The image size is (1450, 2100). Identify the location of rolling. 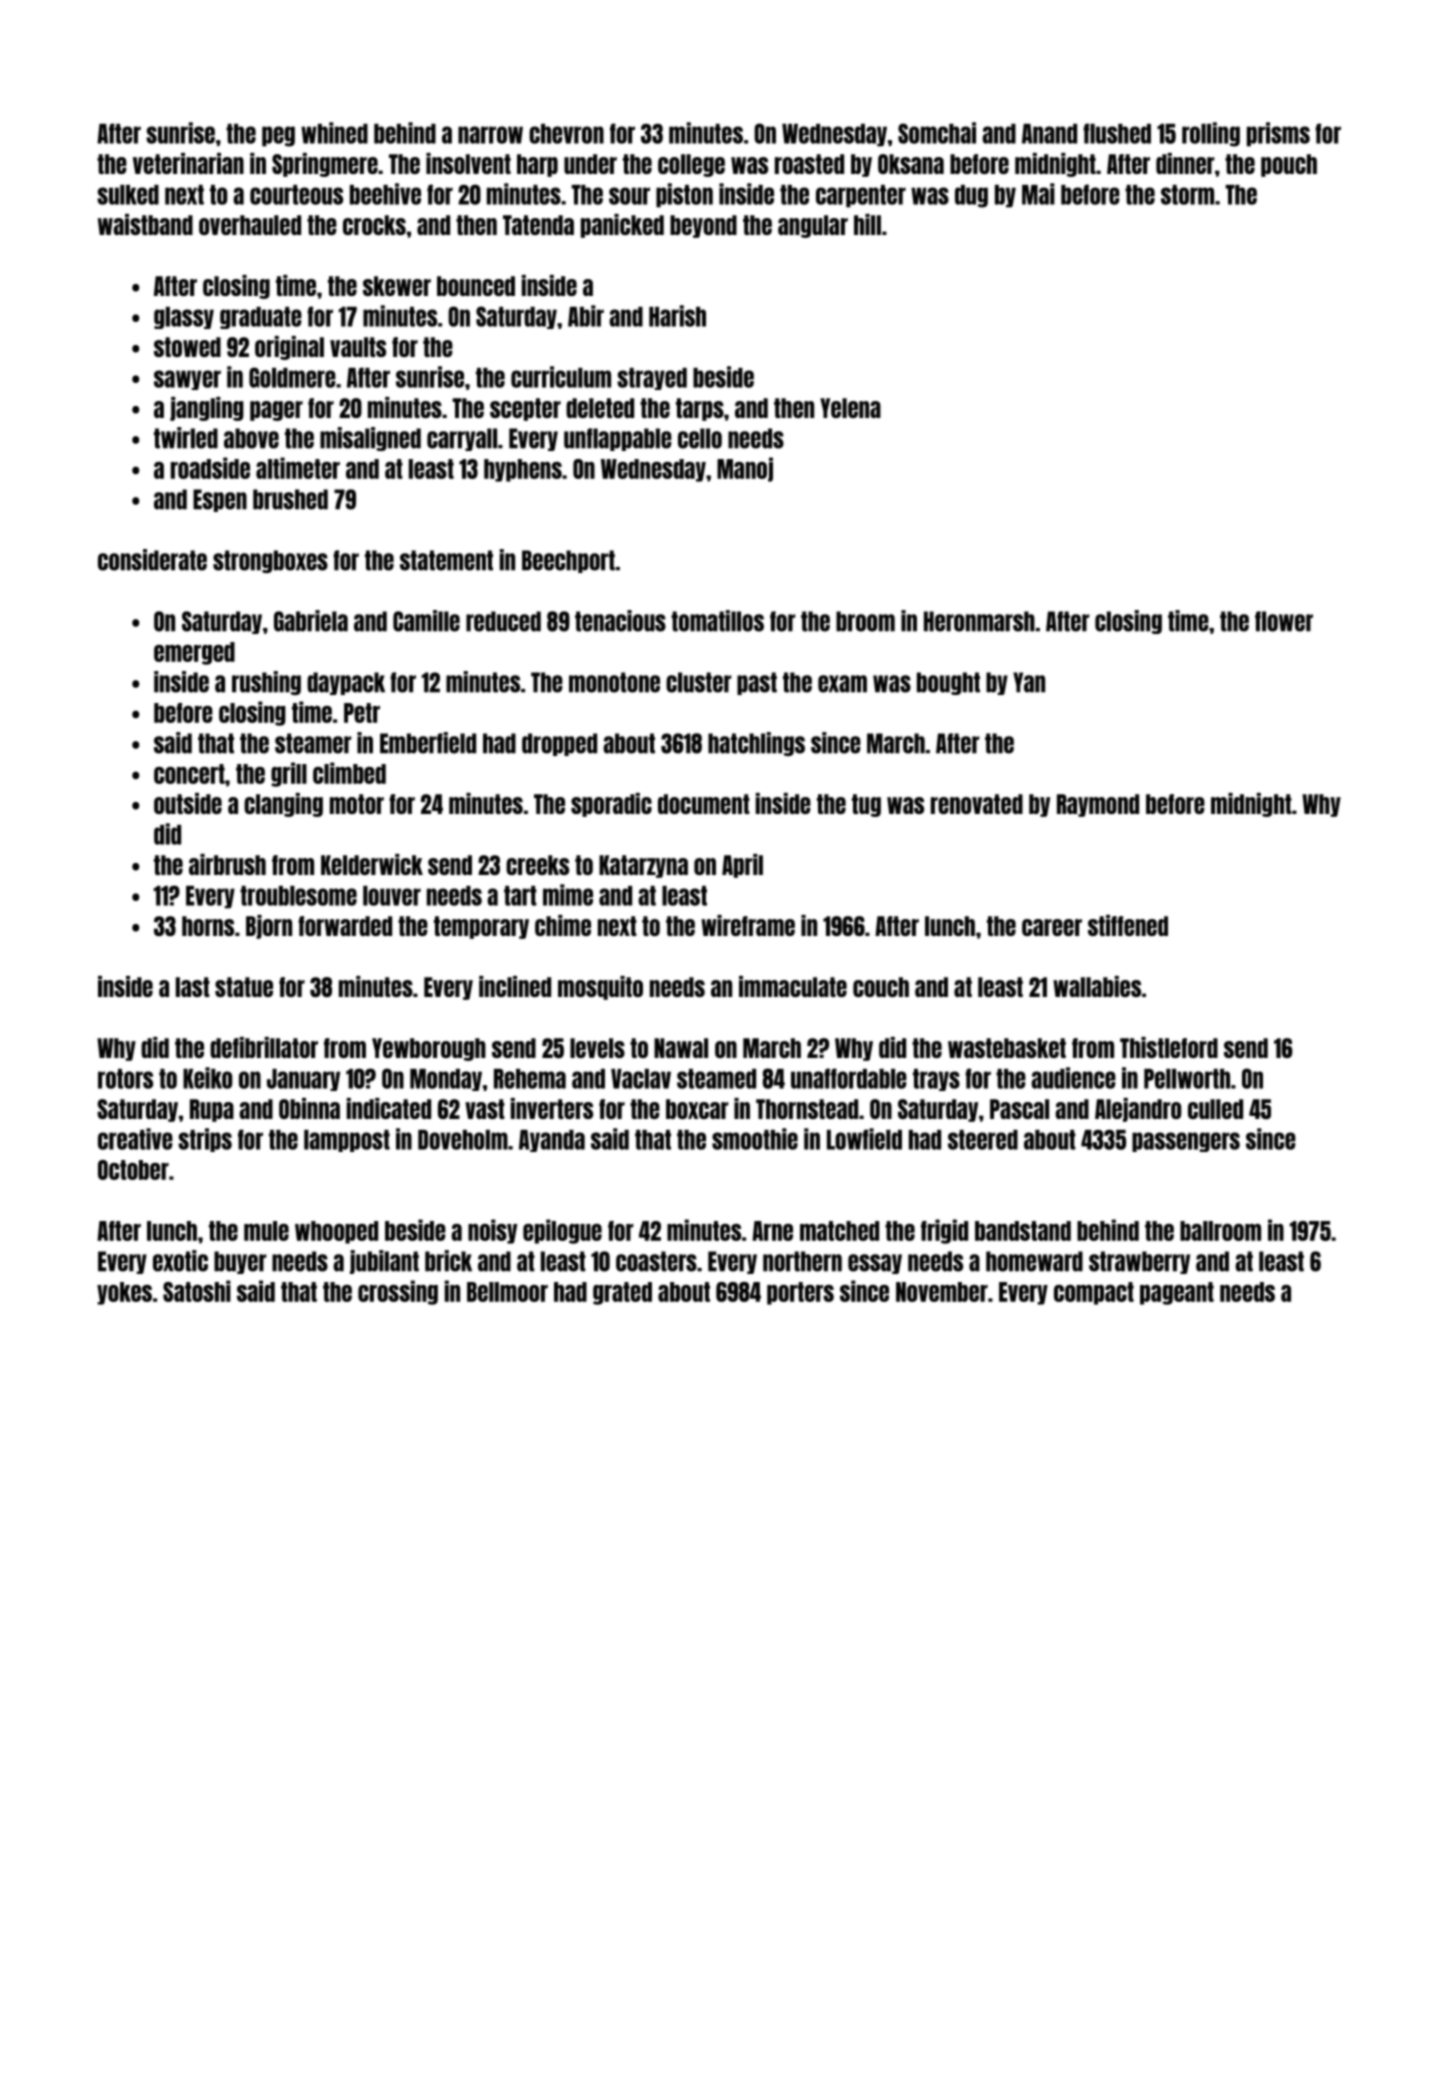
(1211, 134).
